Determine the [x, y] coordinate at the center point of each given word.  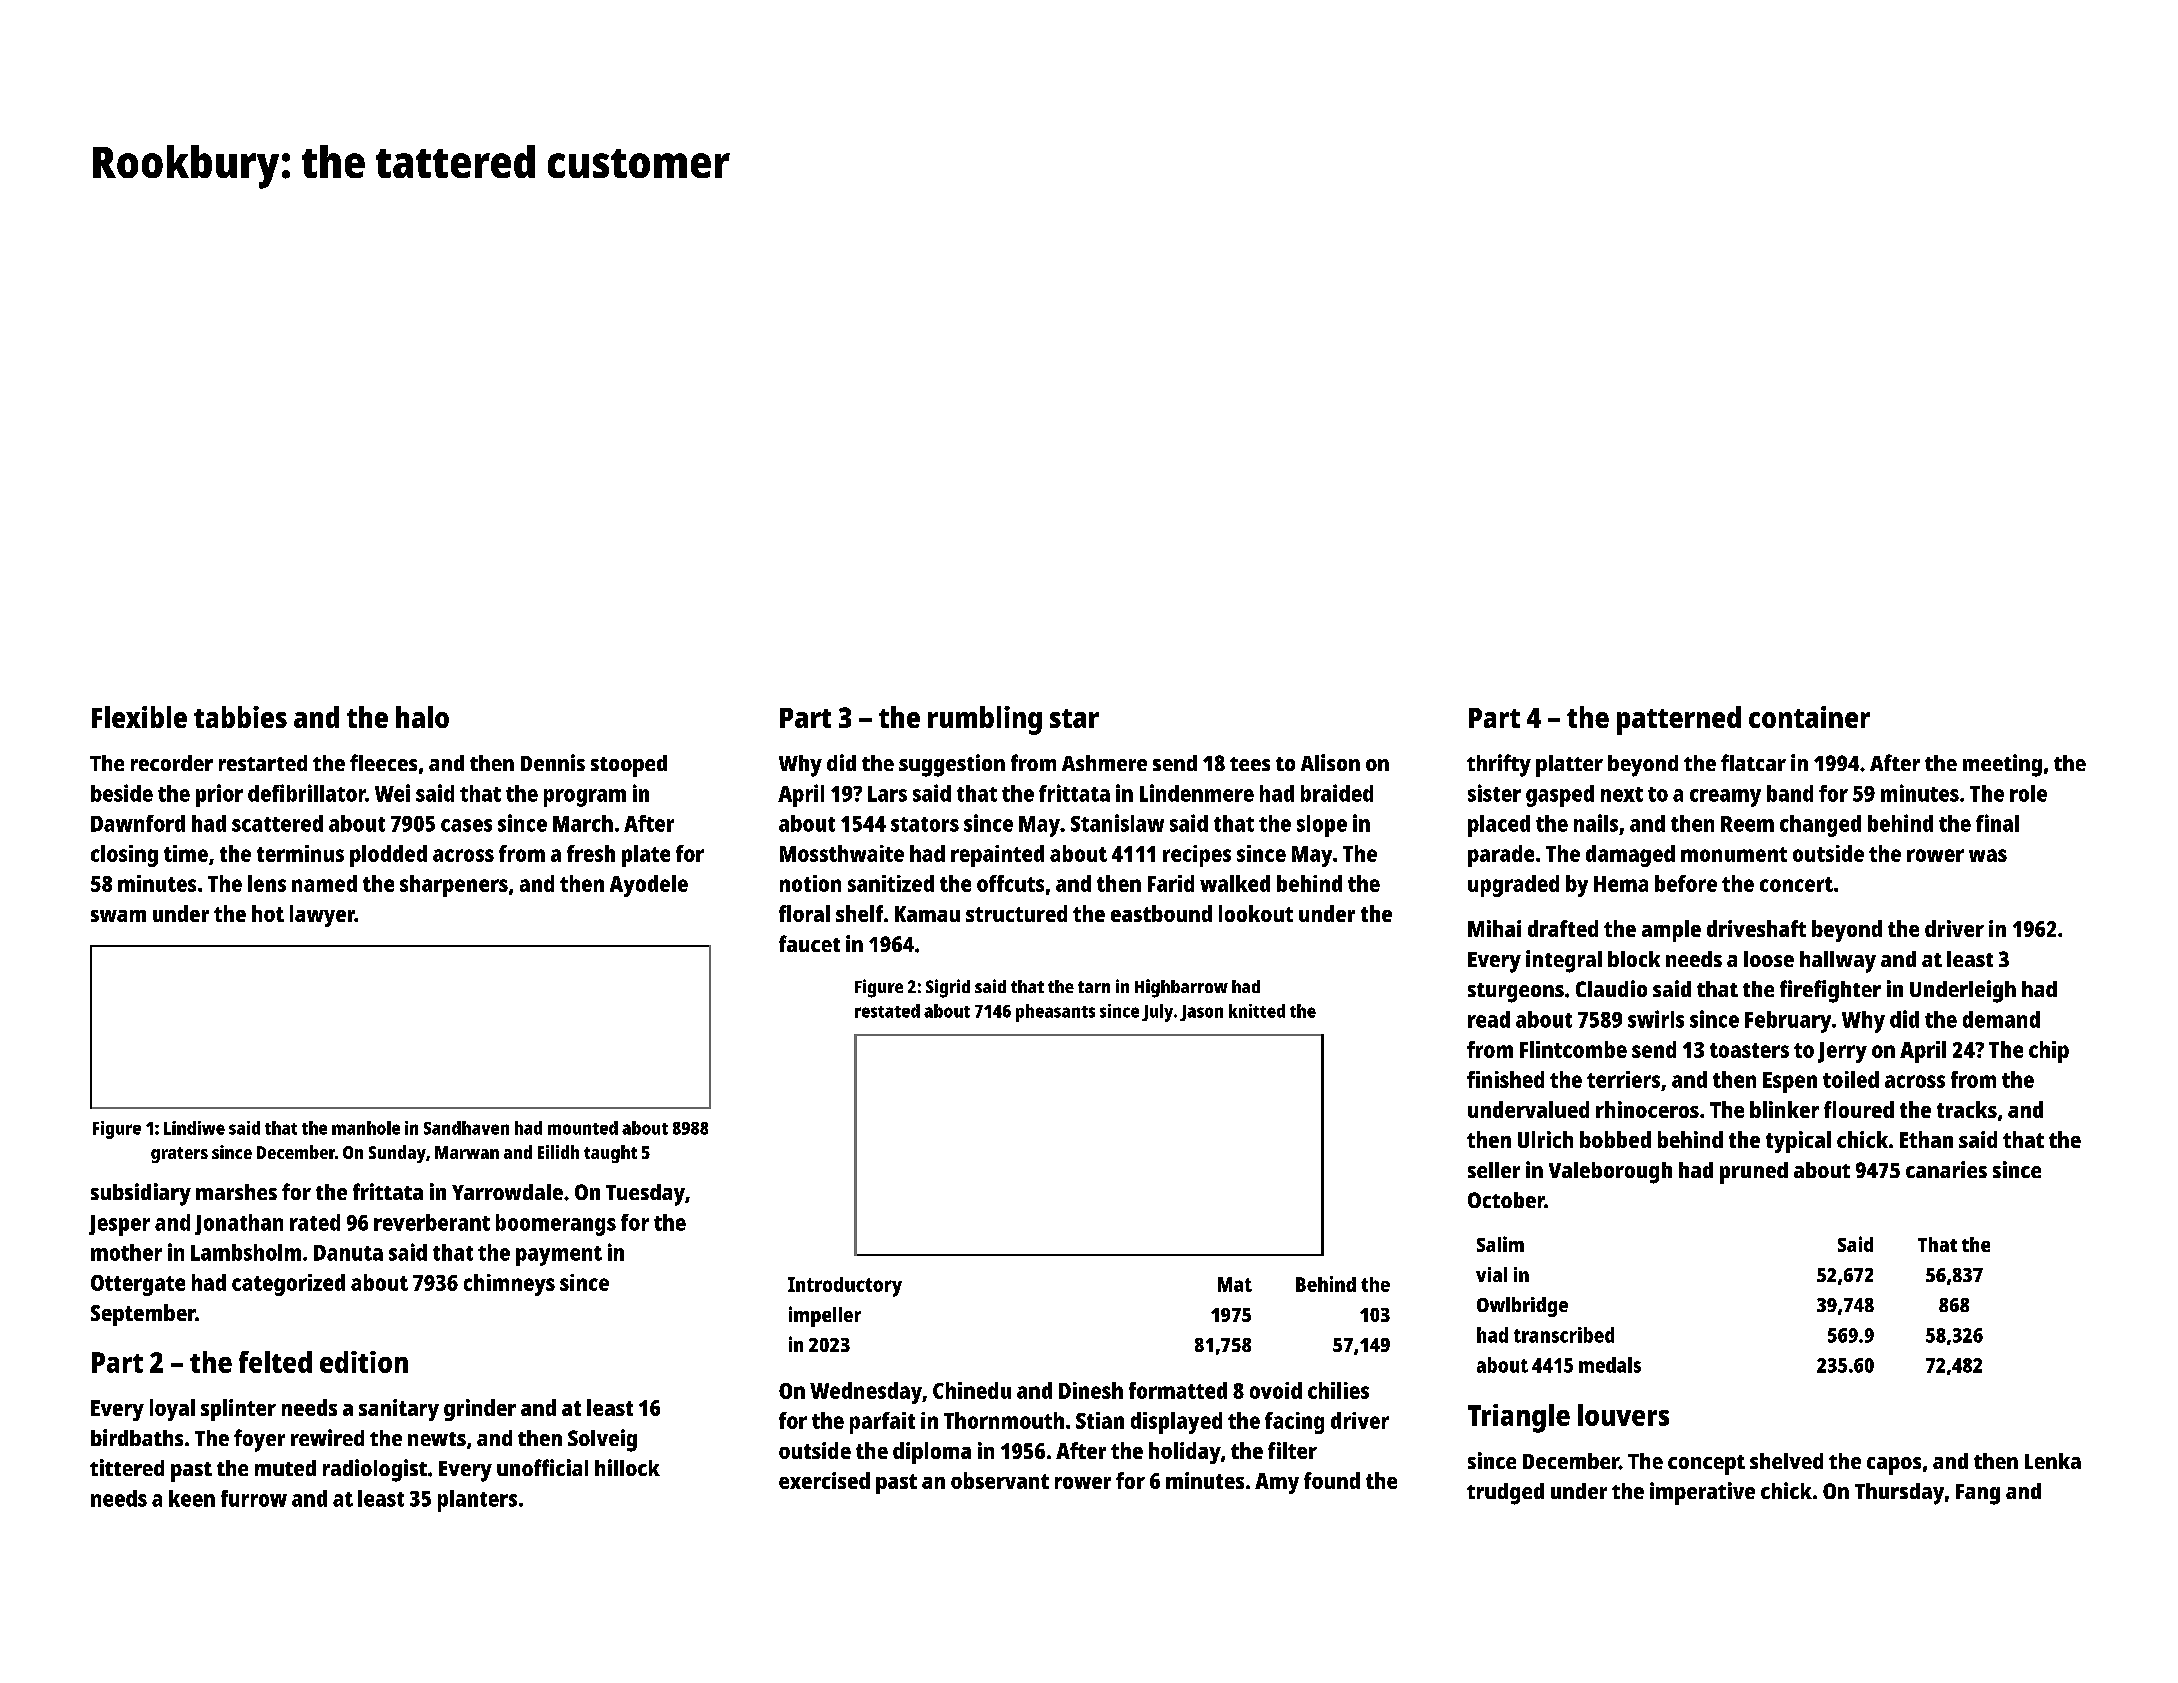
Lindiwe [194, 1128]
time [186, 853]
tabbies [240, 717]
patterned [1679, 720]
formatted [1178, 1390]
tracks [1967, 1109]
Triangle [1519, 1418]
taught [610, 1154]
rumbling [985, 720]
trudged [1505, 1494]
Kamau [927, 914]
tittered [127, 1467]
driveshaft [1756, 928]
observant [1000, 1480]
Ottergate [138, 1285]
